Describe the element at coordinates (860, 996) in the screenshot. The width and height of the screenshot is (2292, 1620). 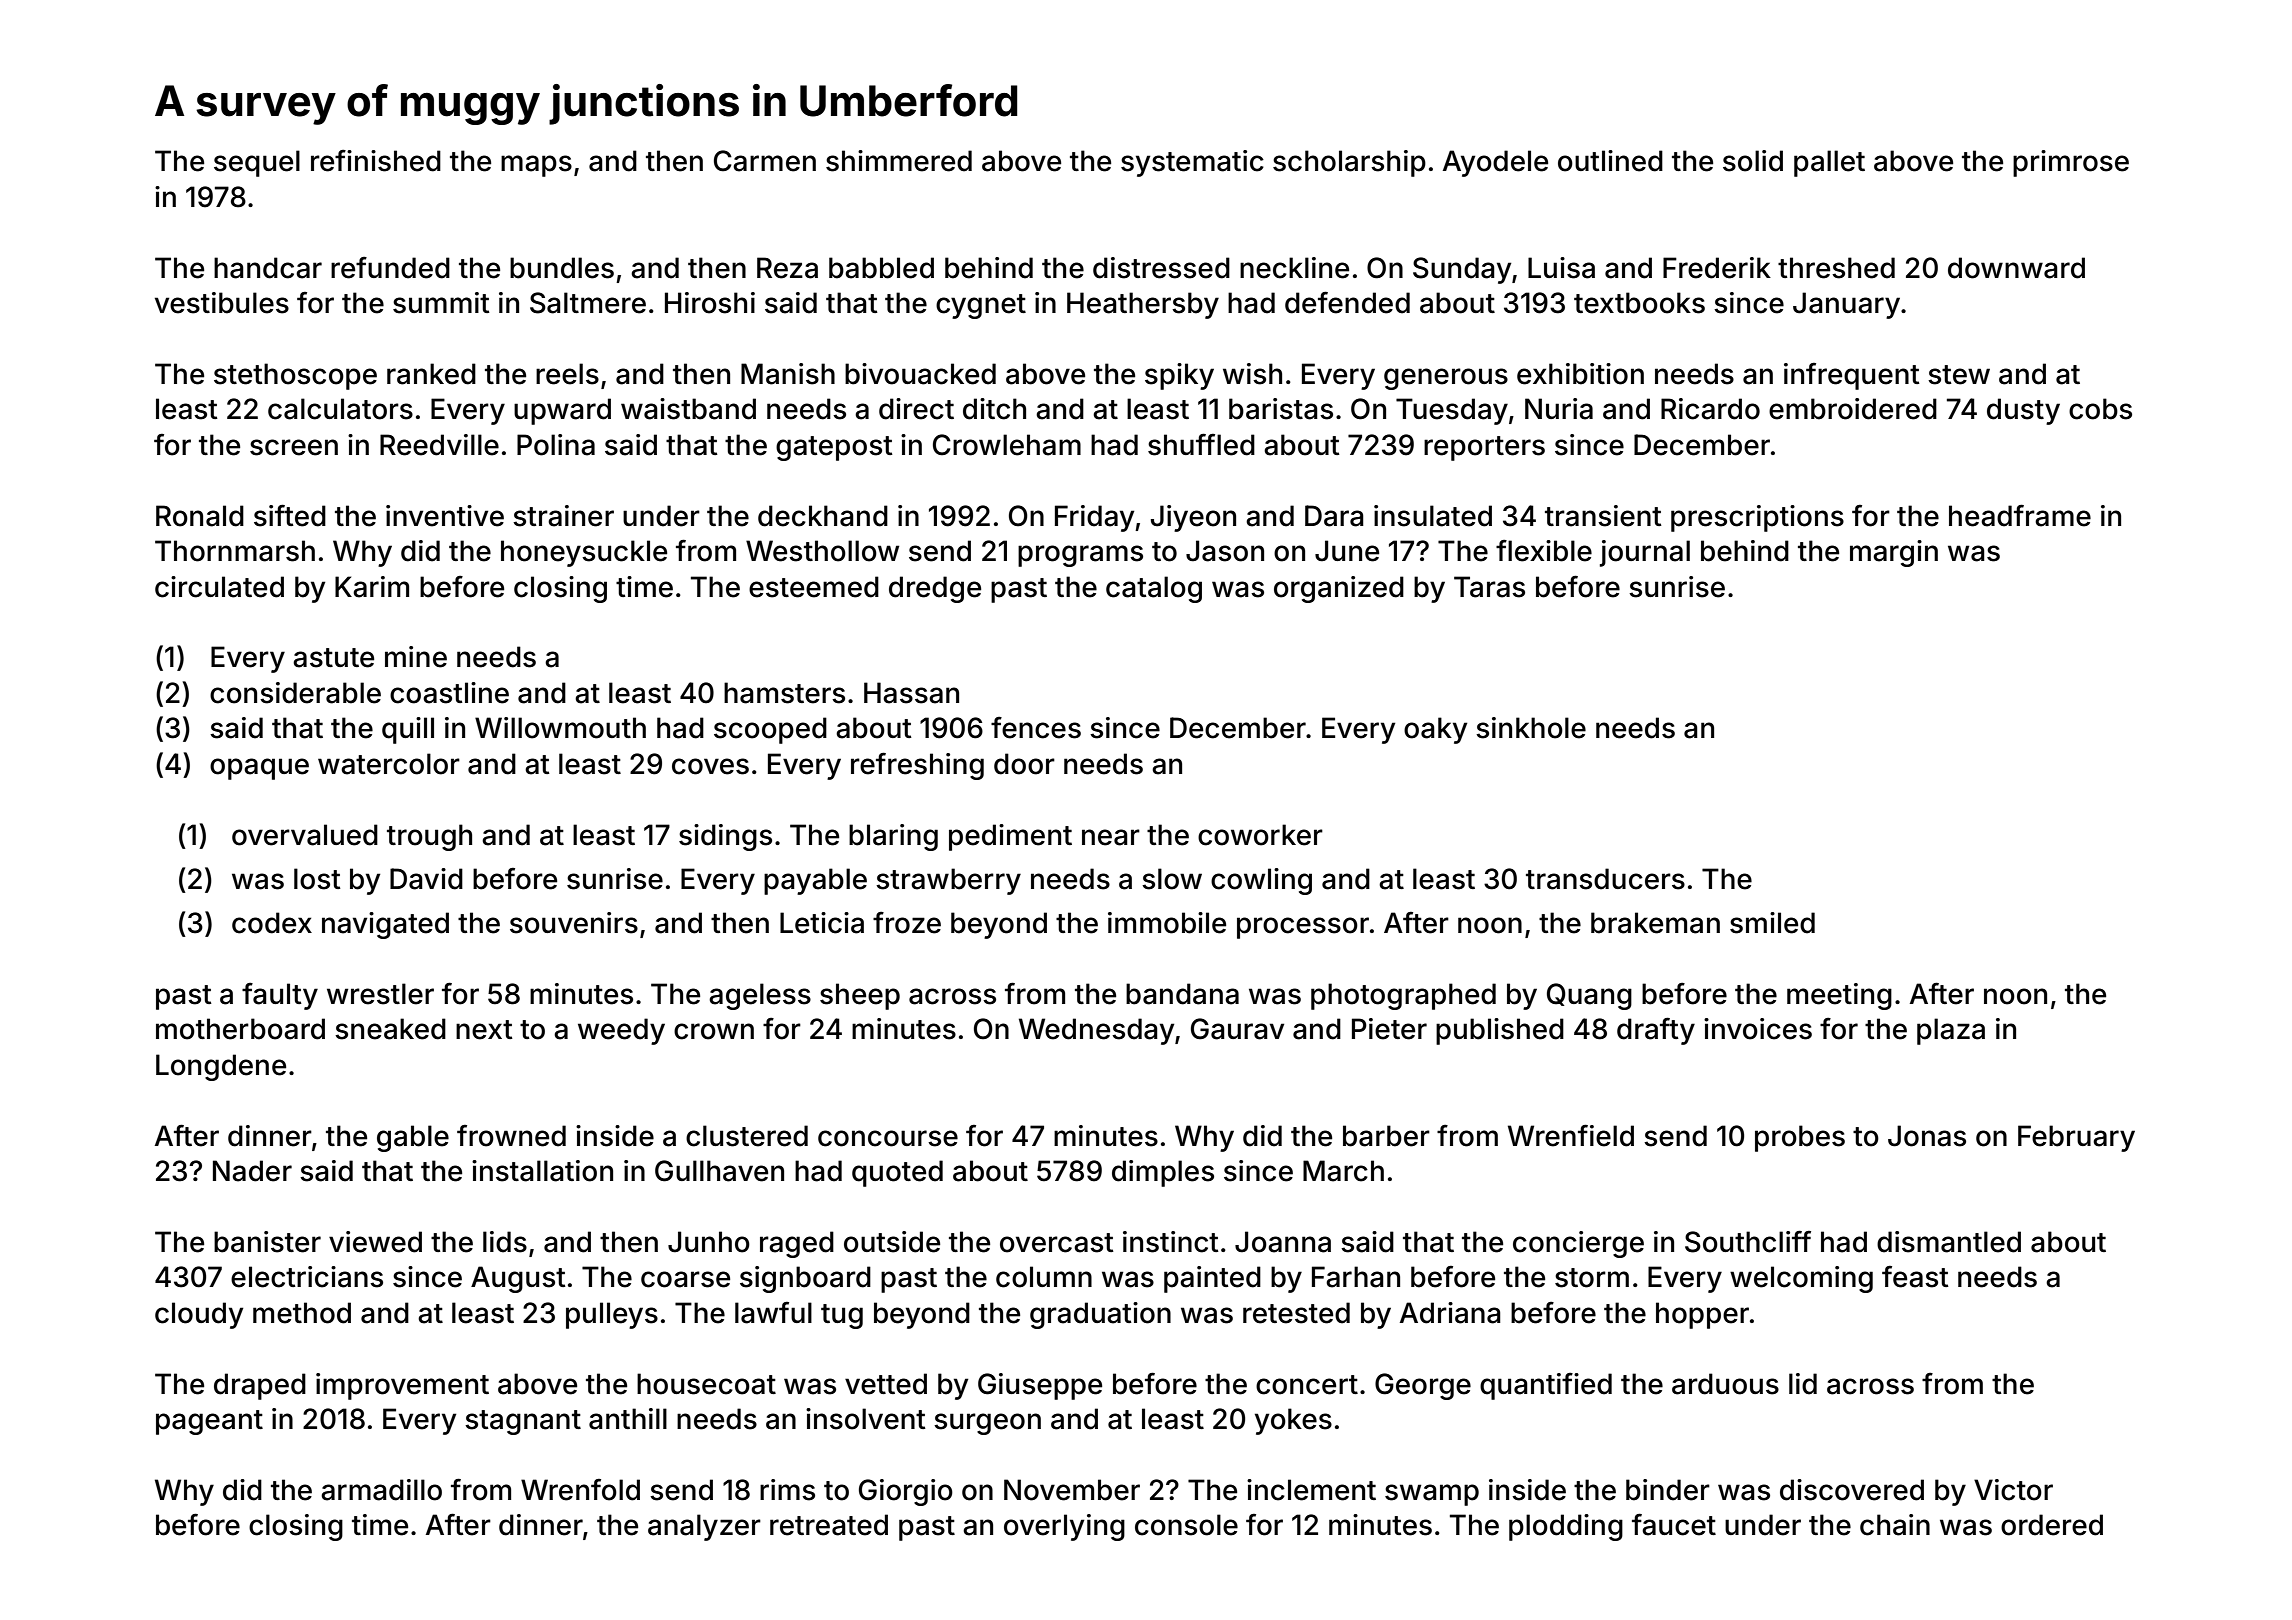
I see `sheep` at that location.
